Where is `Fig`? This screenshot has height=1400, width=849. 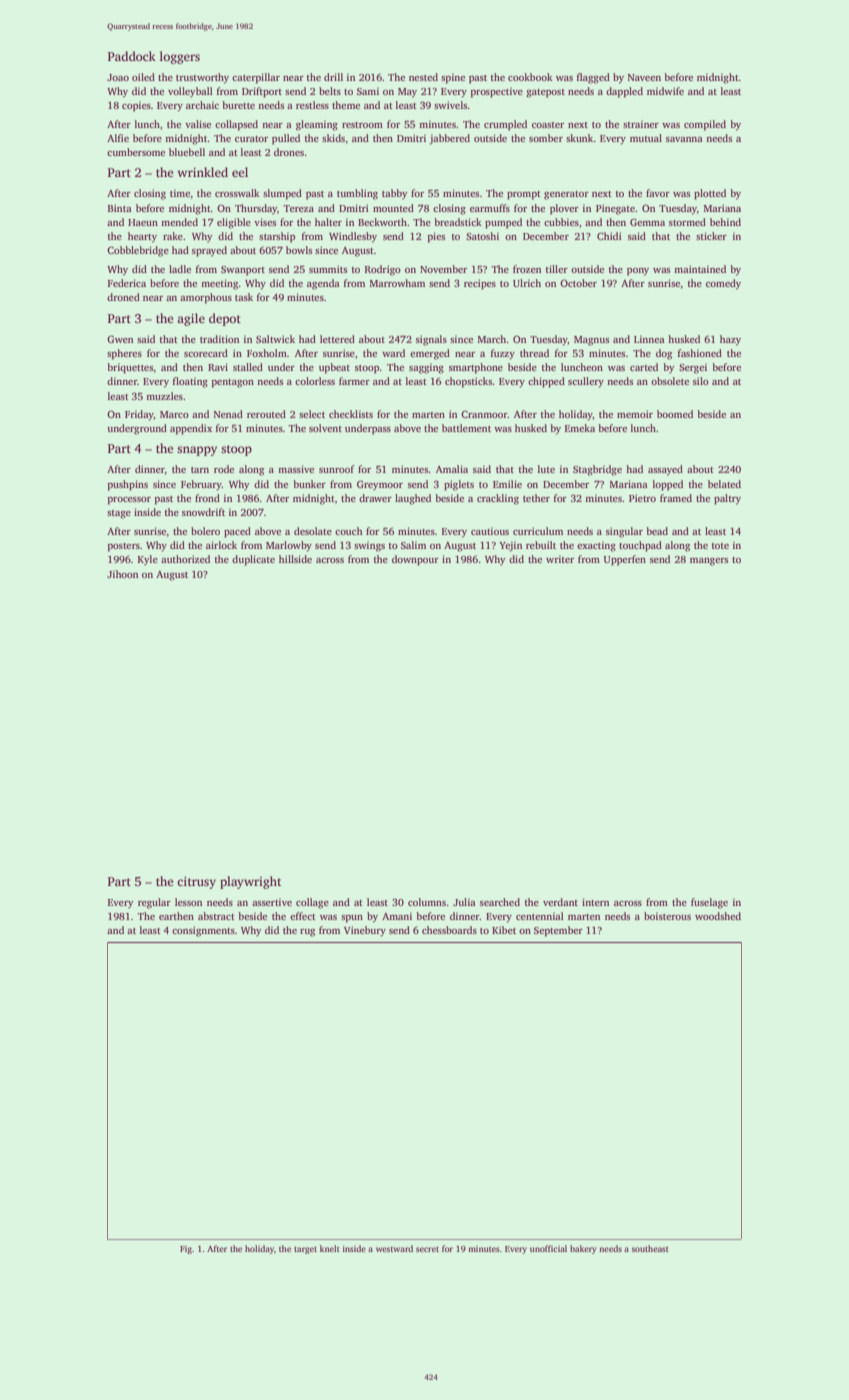
Fig is located at coordinates (186, 1250).
